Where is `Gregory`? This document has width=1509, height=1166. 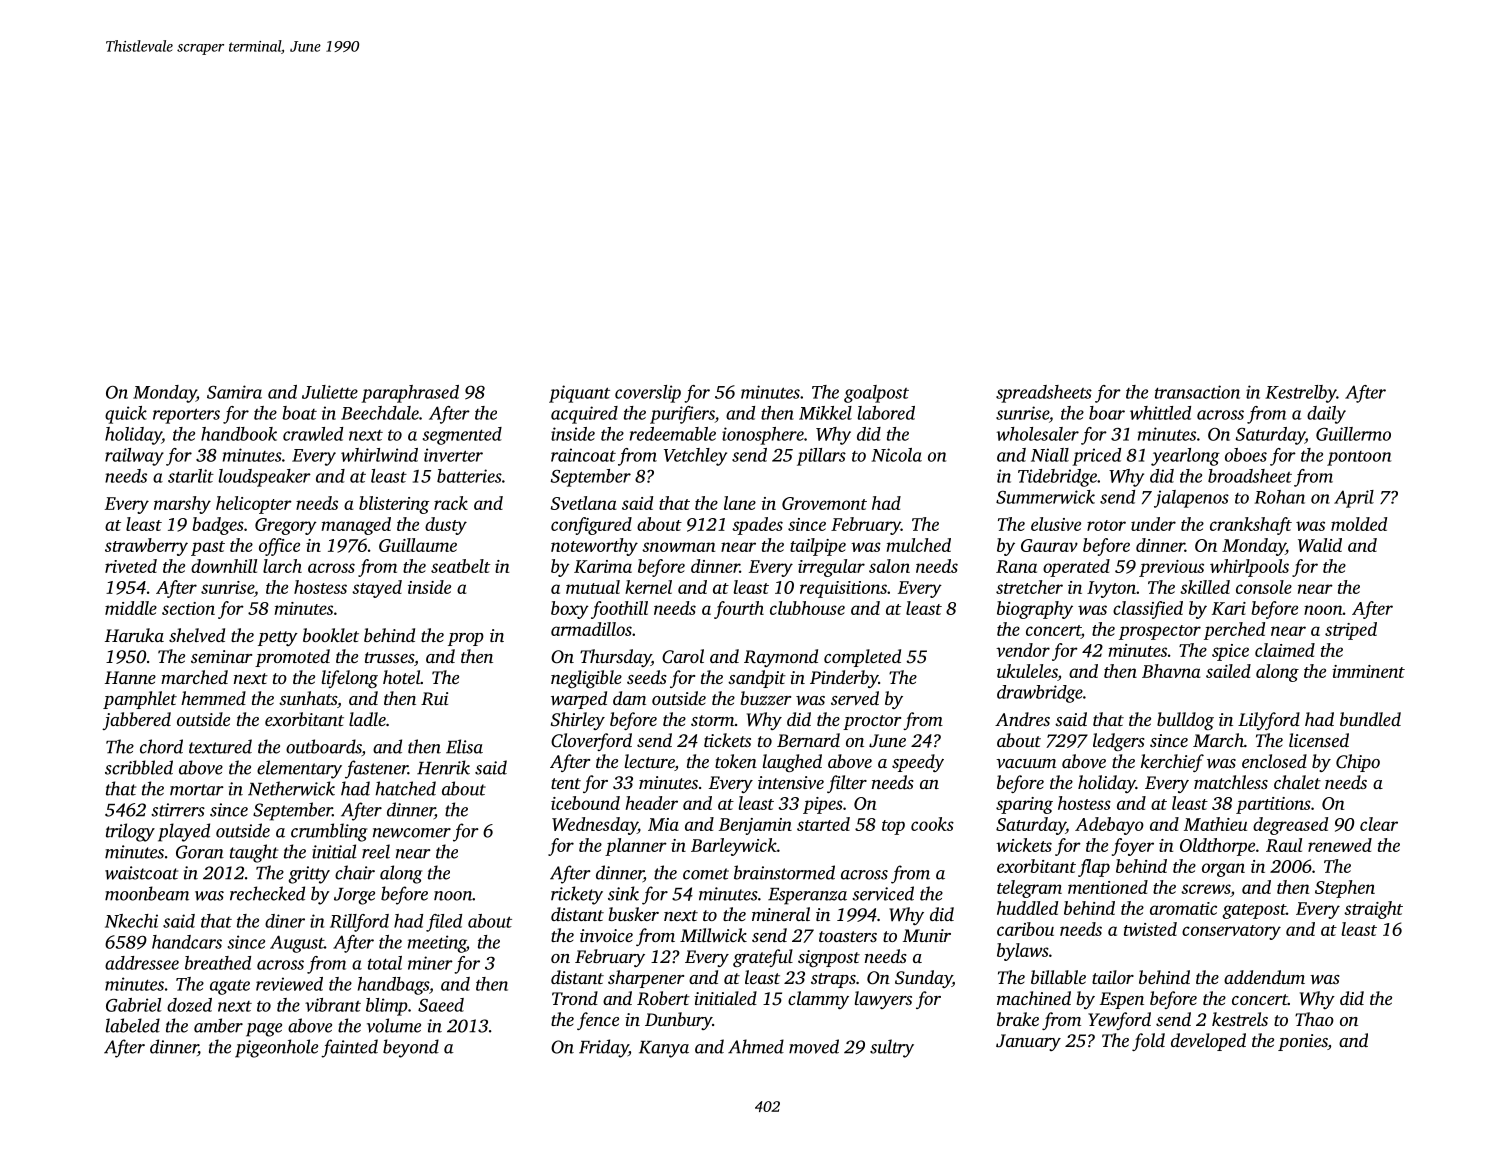
Gregory is located at coordinates (286, 526).
